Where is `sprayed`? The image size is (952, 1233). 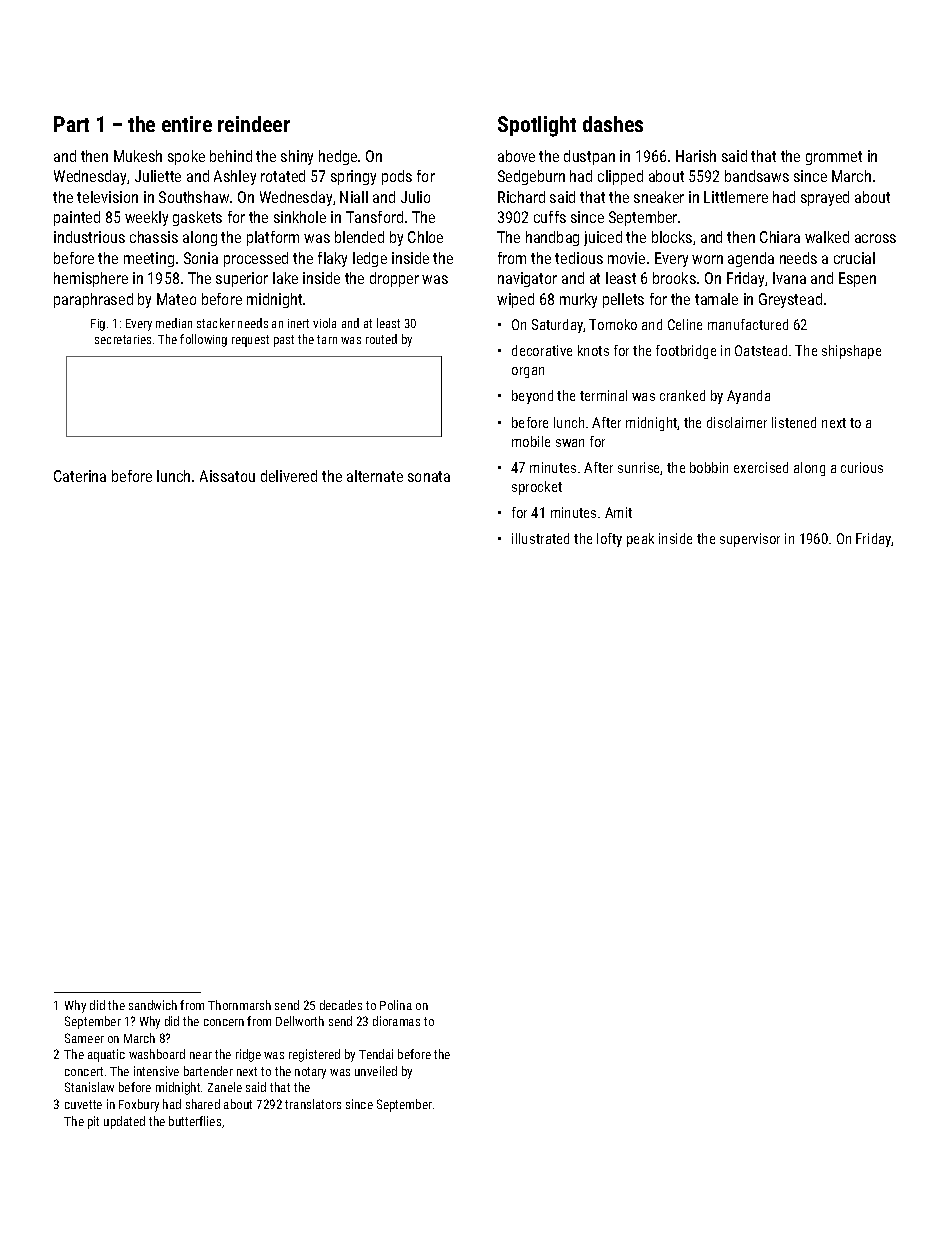 sprayed is located at coordinates (825, 198).
